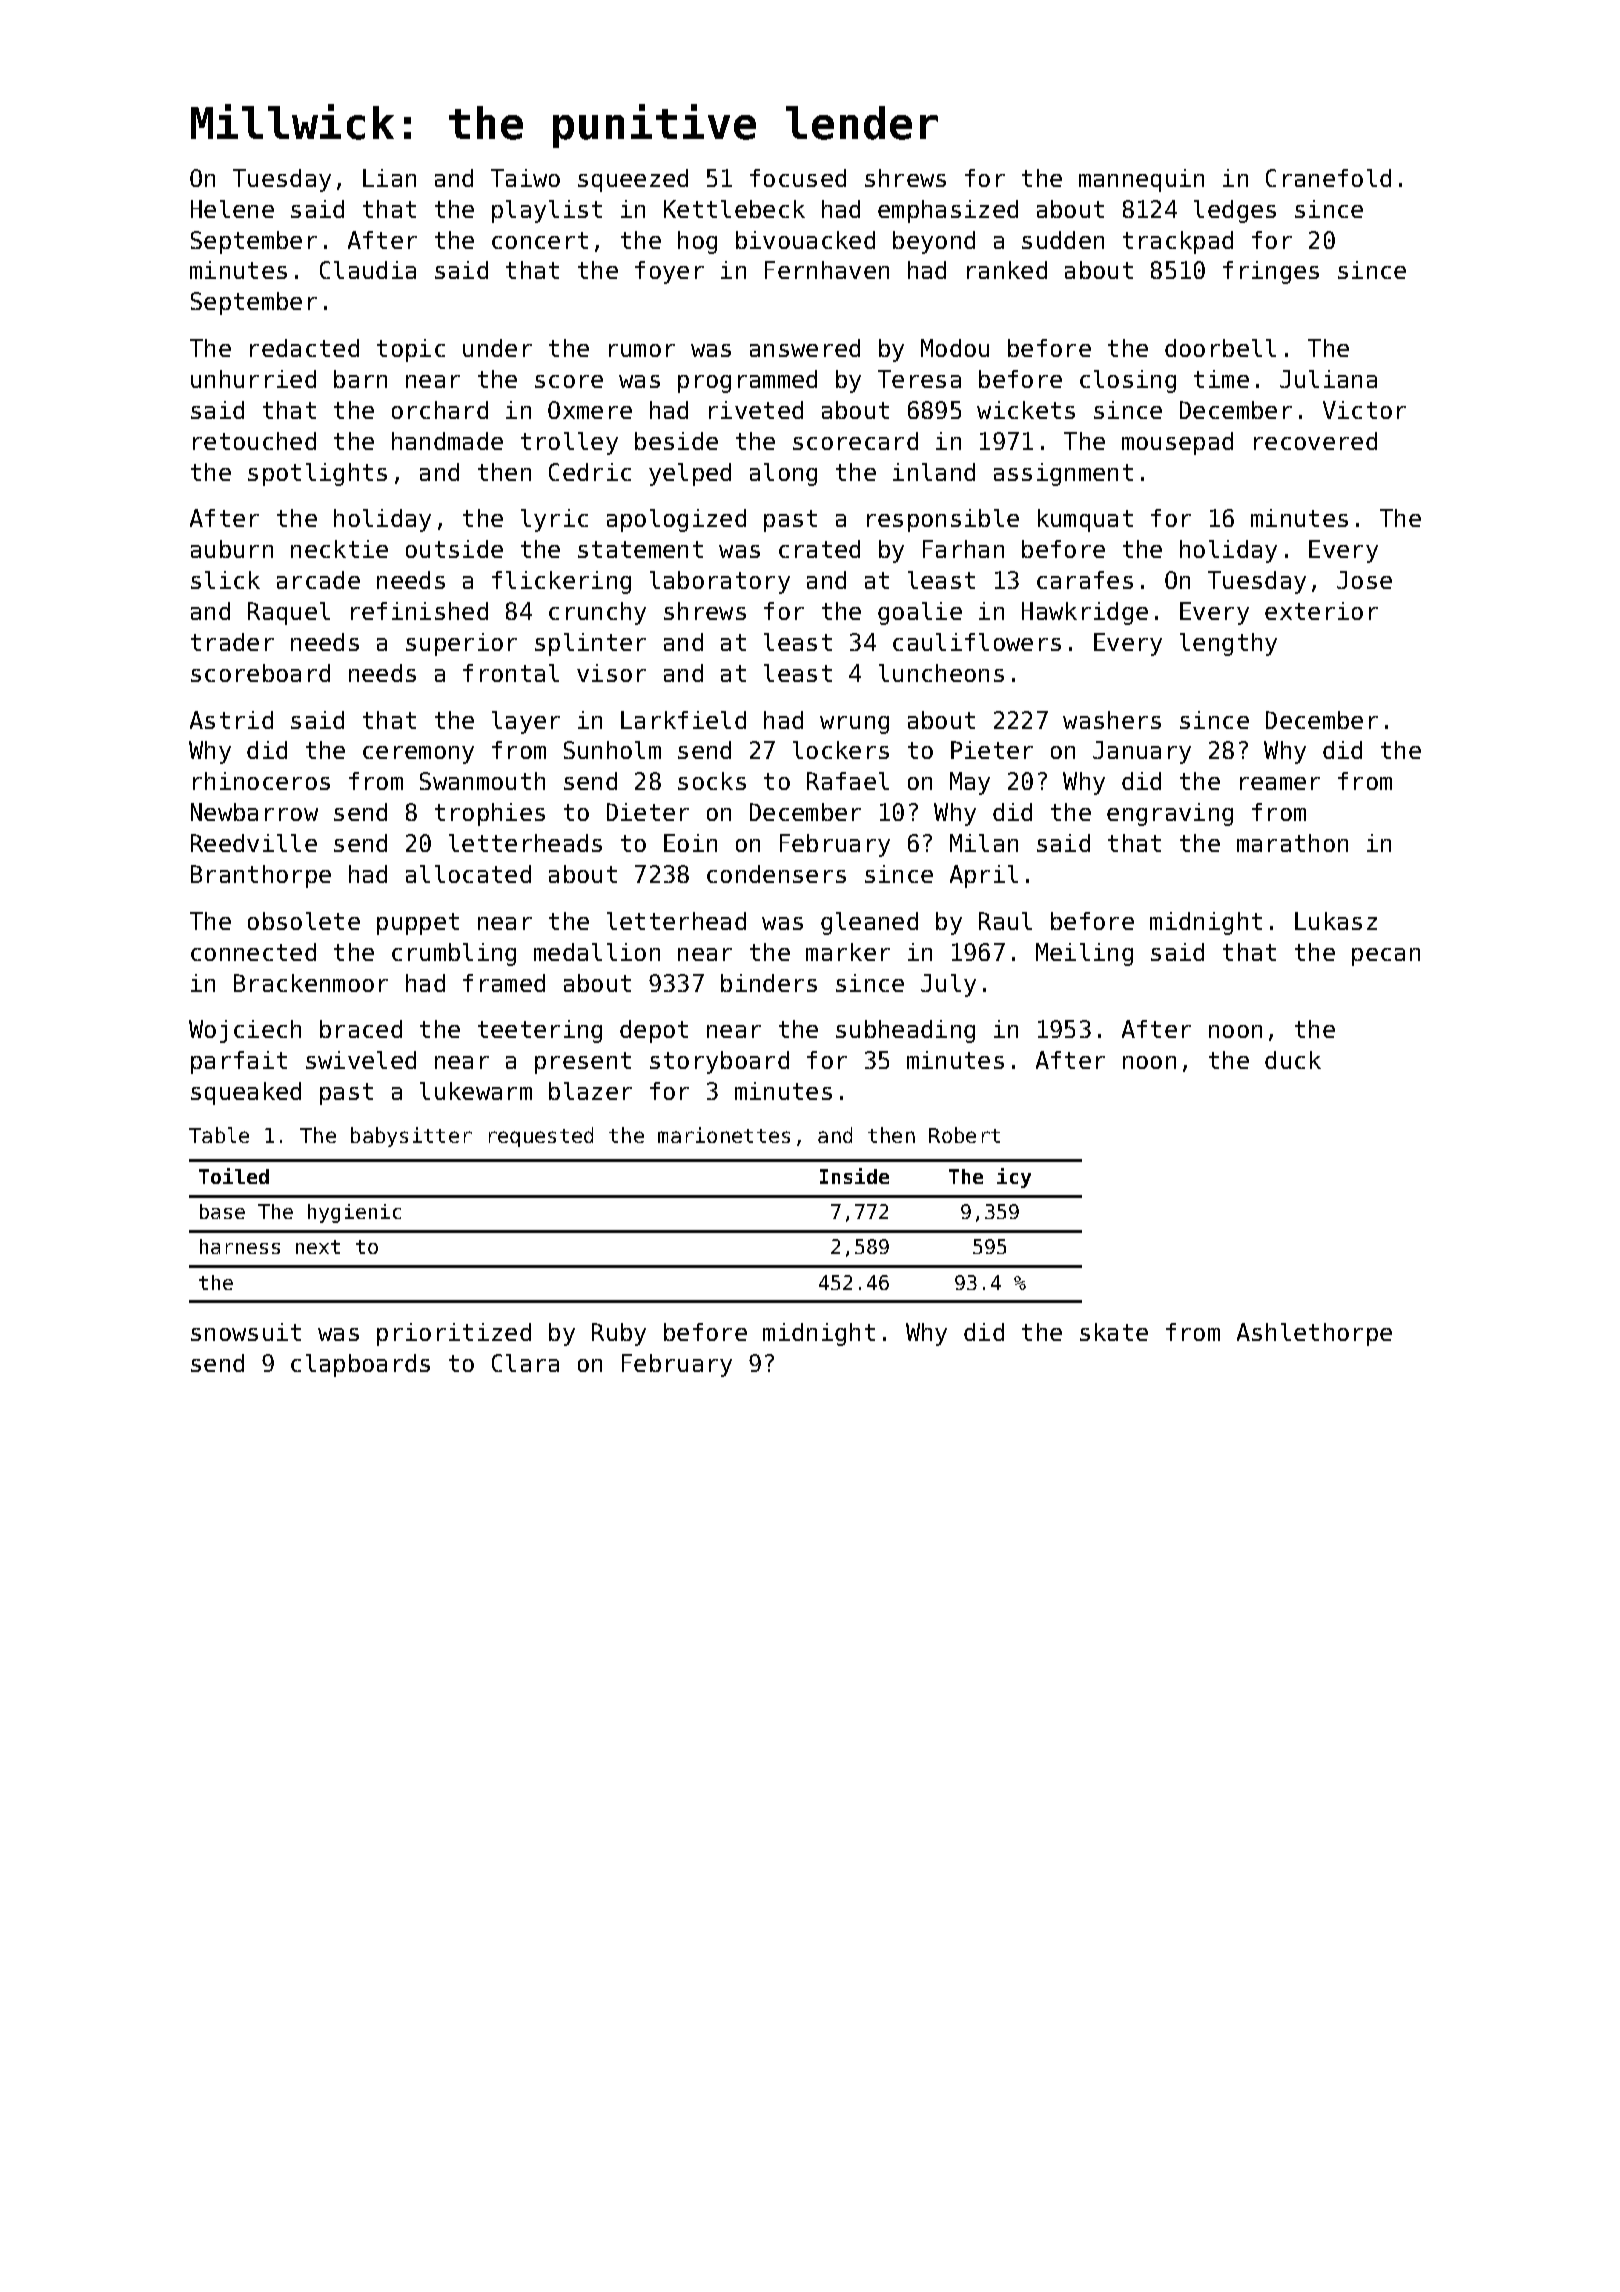 The height and width of the document is (2292, 1620). I want to click on Dieter, so click(648, 812).
